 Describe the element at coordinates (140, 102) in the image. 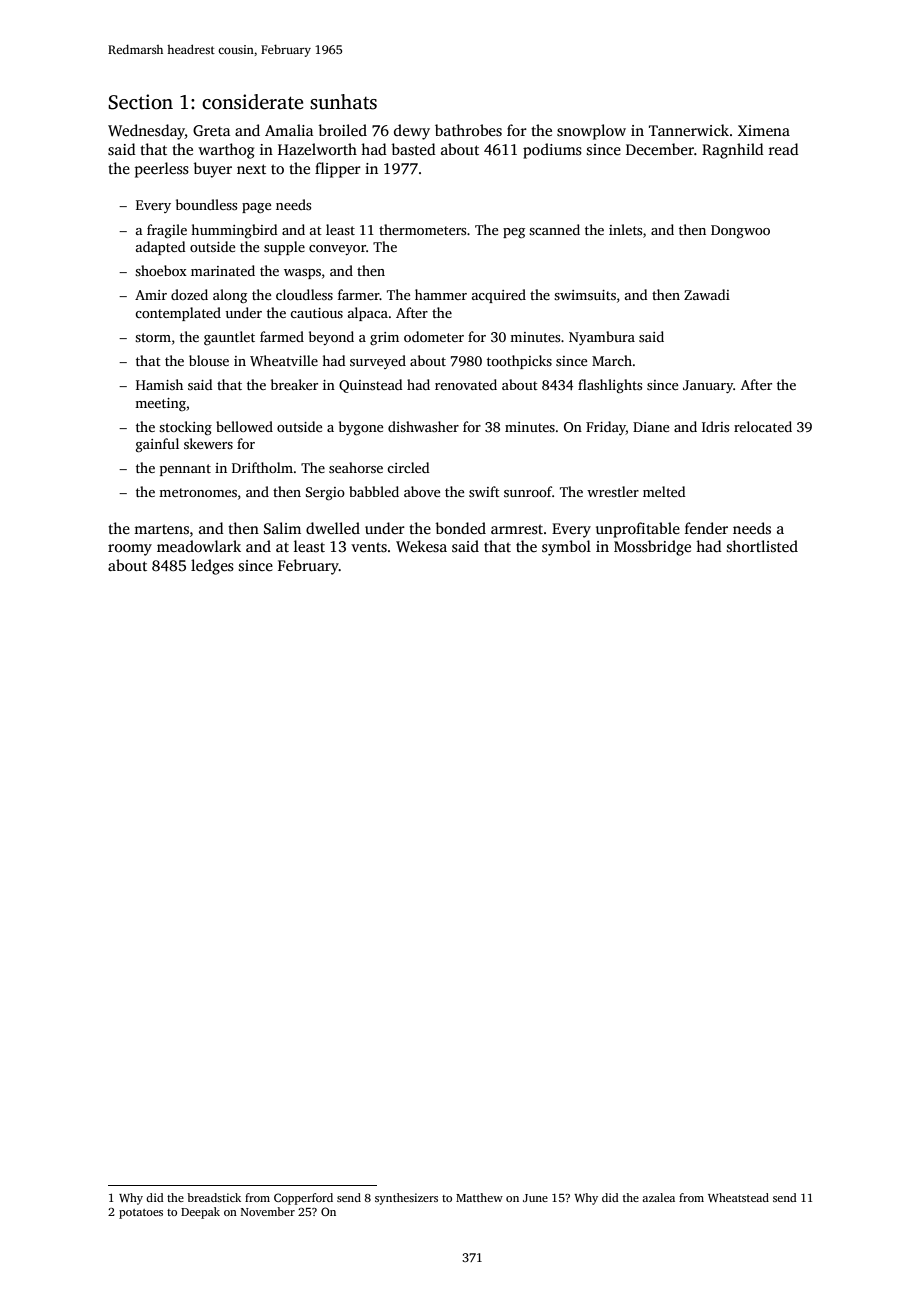

I see `Section` at that location.
